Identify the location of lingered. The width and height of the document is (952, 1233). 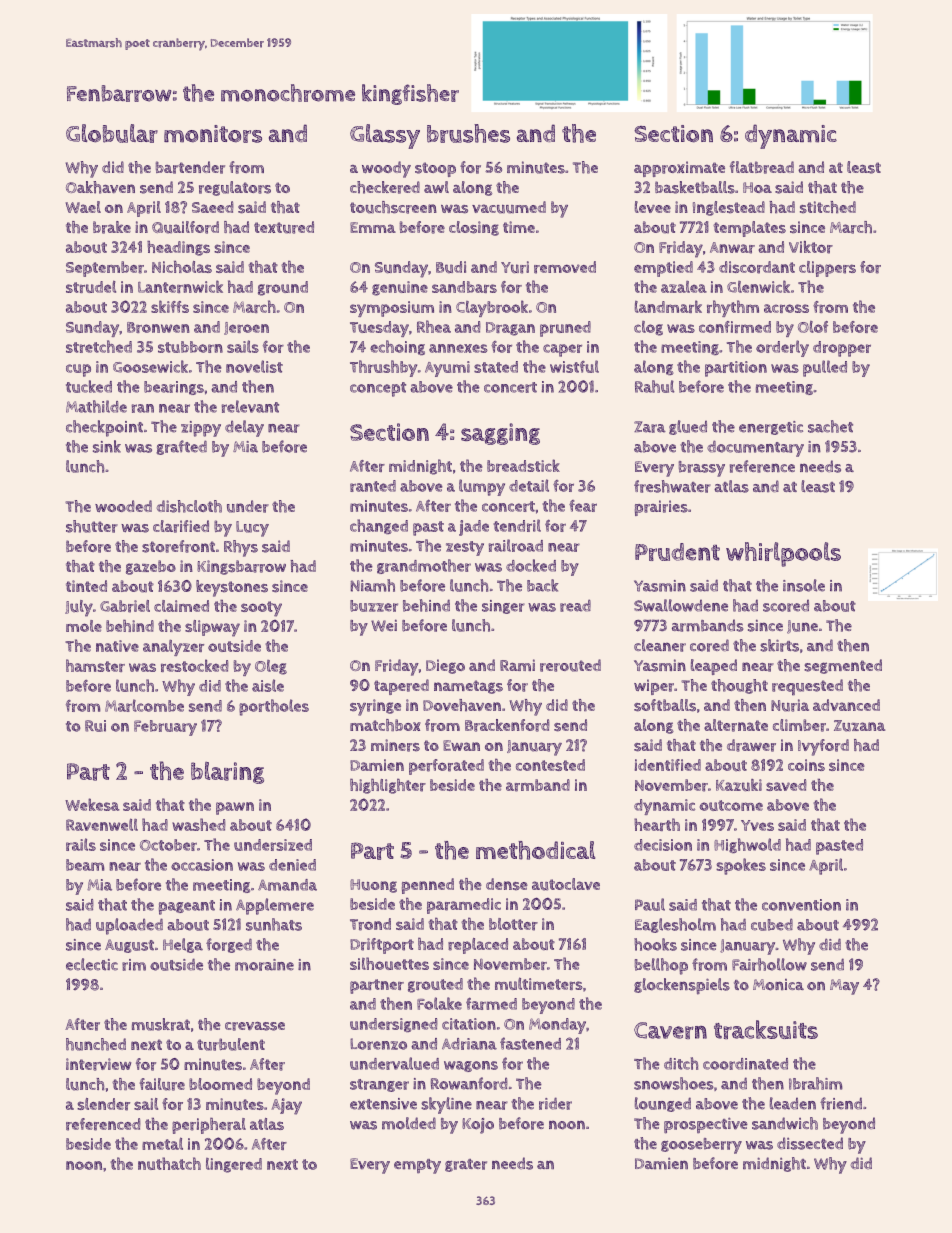
(234, 1165).
